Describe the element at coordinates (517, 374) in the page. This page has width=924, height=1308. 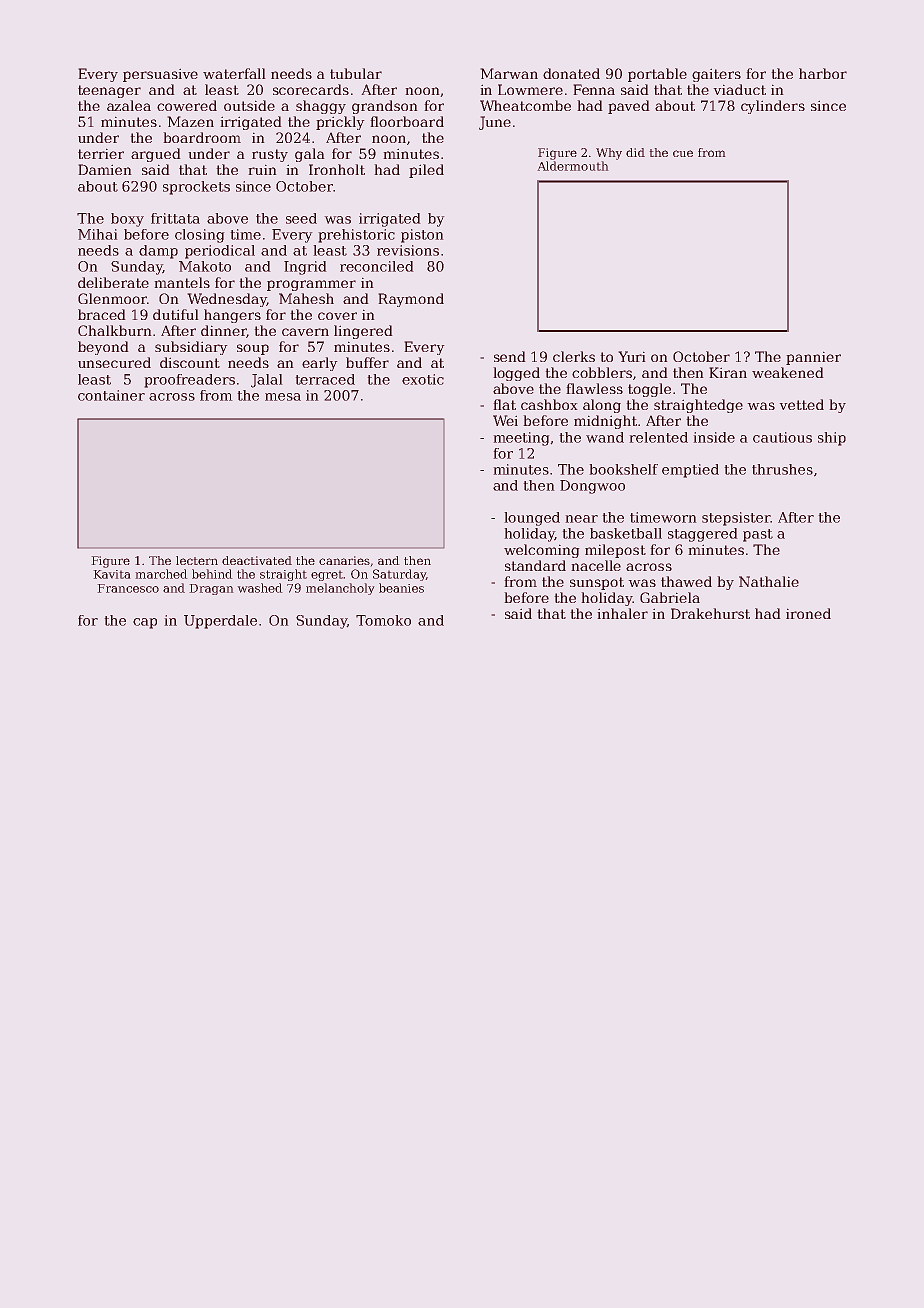
I see `logged` at that location.
